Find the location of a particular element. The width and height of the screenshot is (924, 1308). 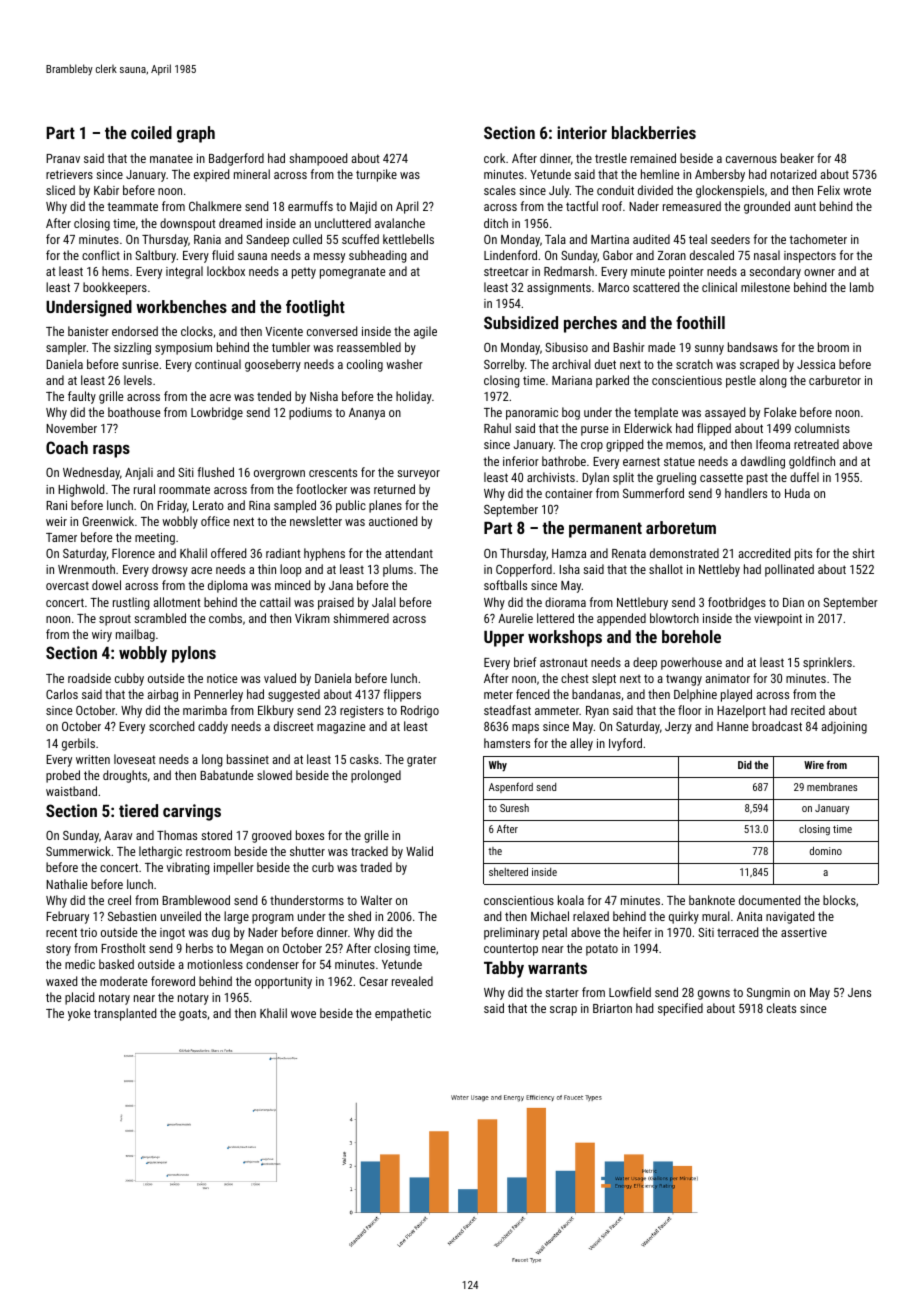

container is located at coordinates (569, 493).
